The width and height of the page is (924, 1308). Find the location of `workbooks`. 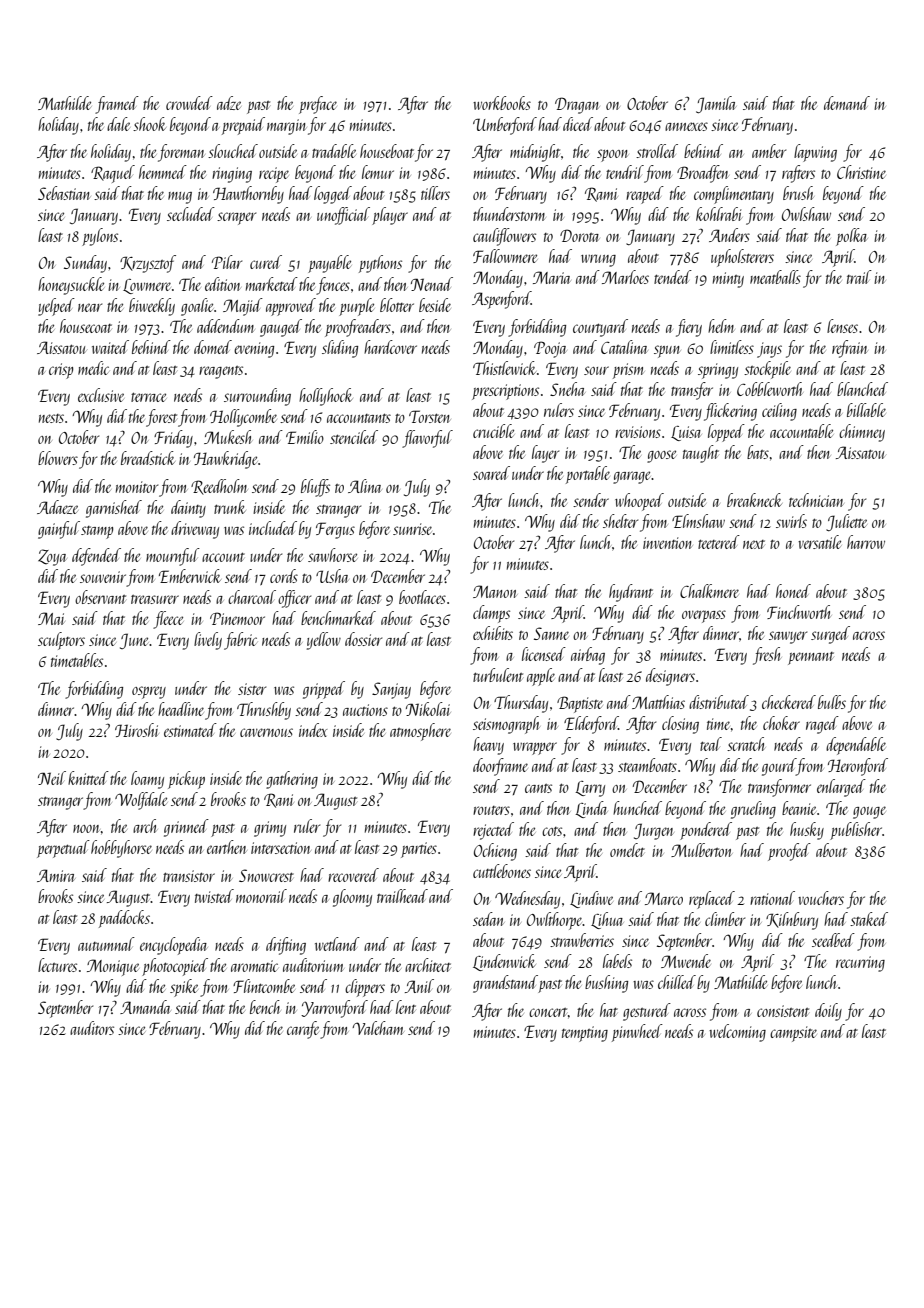

workbooks is located at coordinates (502, 103).
